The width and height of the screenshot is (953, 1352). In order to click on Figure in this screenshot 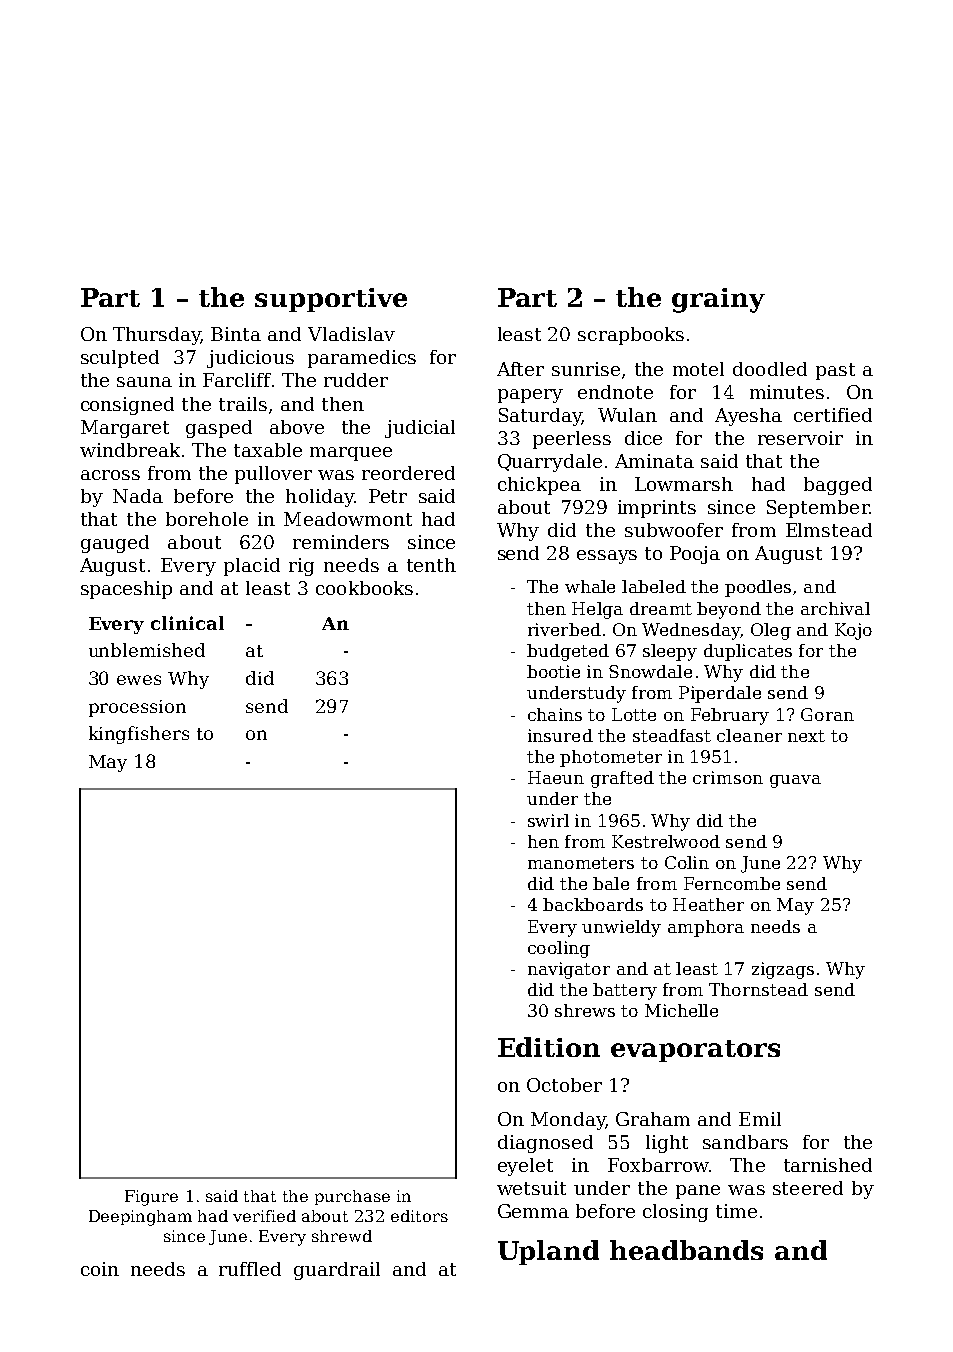, I will do `click(151, 1198)`.
